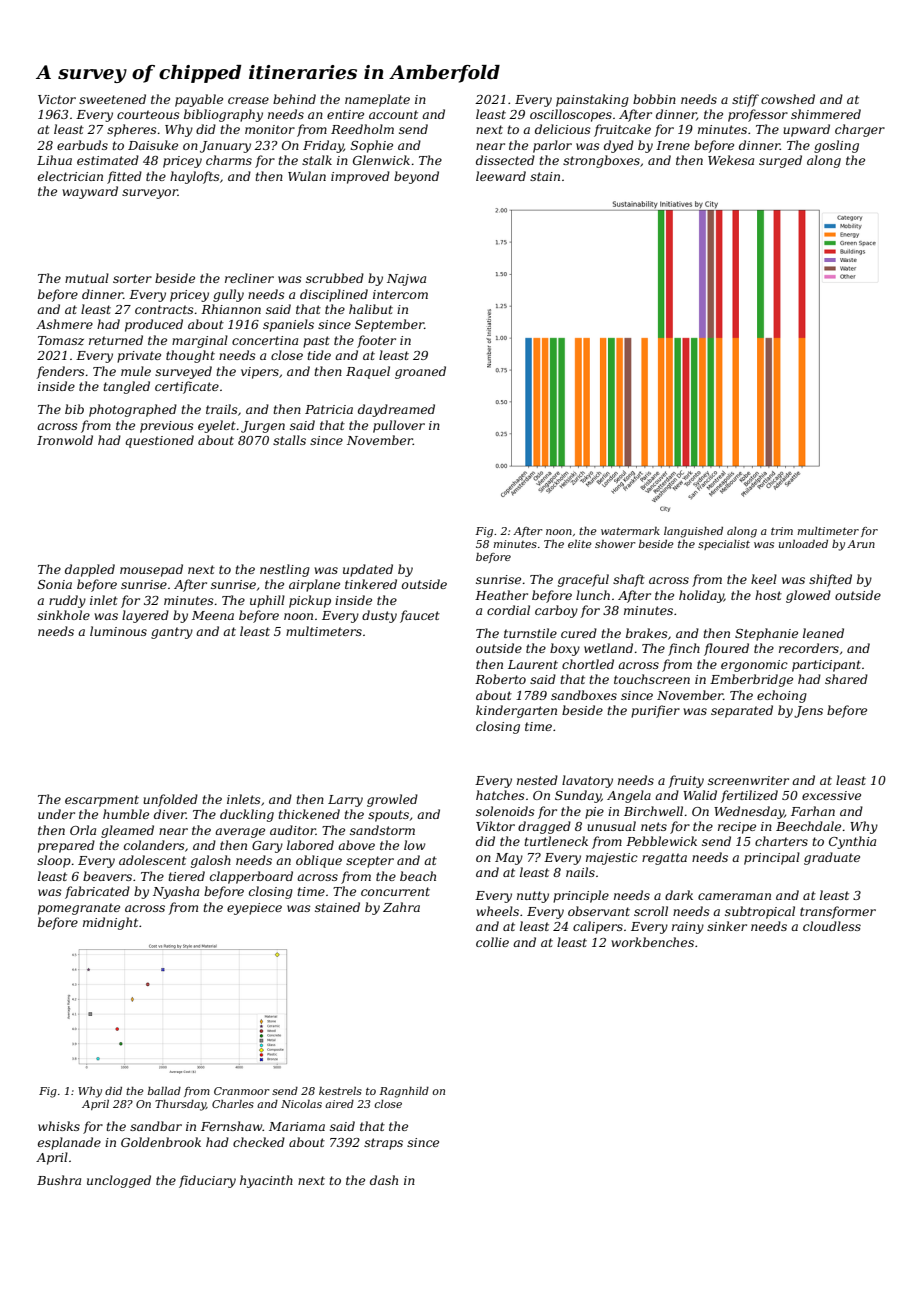  Describe the element at coordinates (492, 942) in the screenshot. I see `collie` at that location.
